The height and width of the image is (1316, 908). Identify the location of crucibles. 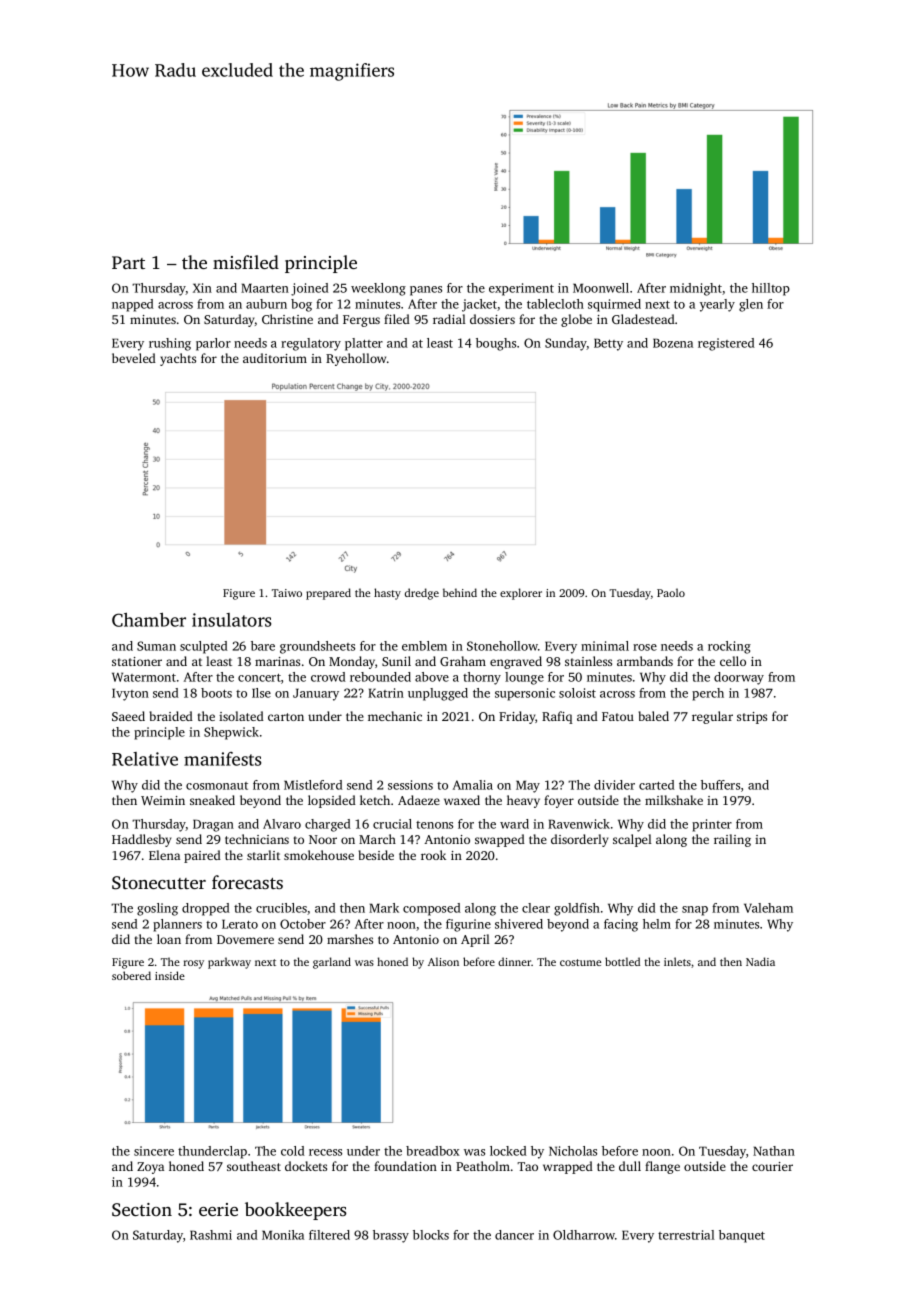
(281, 908).
